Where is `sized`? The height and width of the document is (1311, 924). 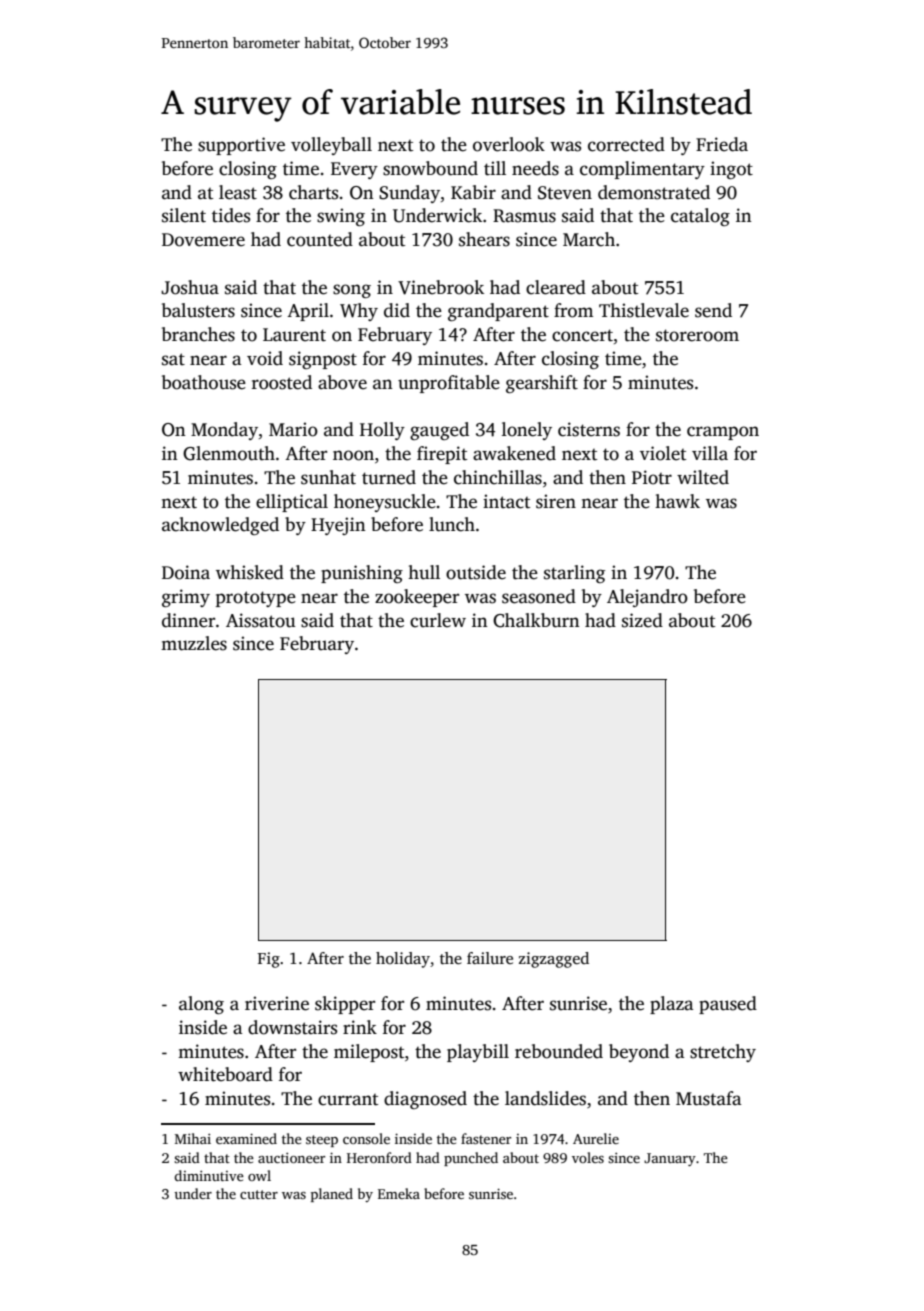 sized is located at coordinates (642, 620).
